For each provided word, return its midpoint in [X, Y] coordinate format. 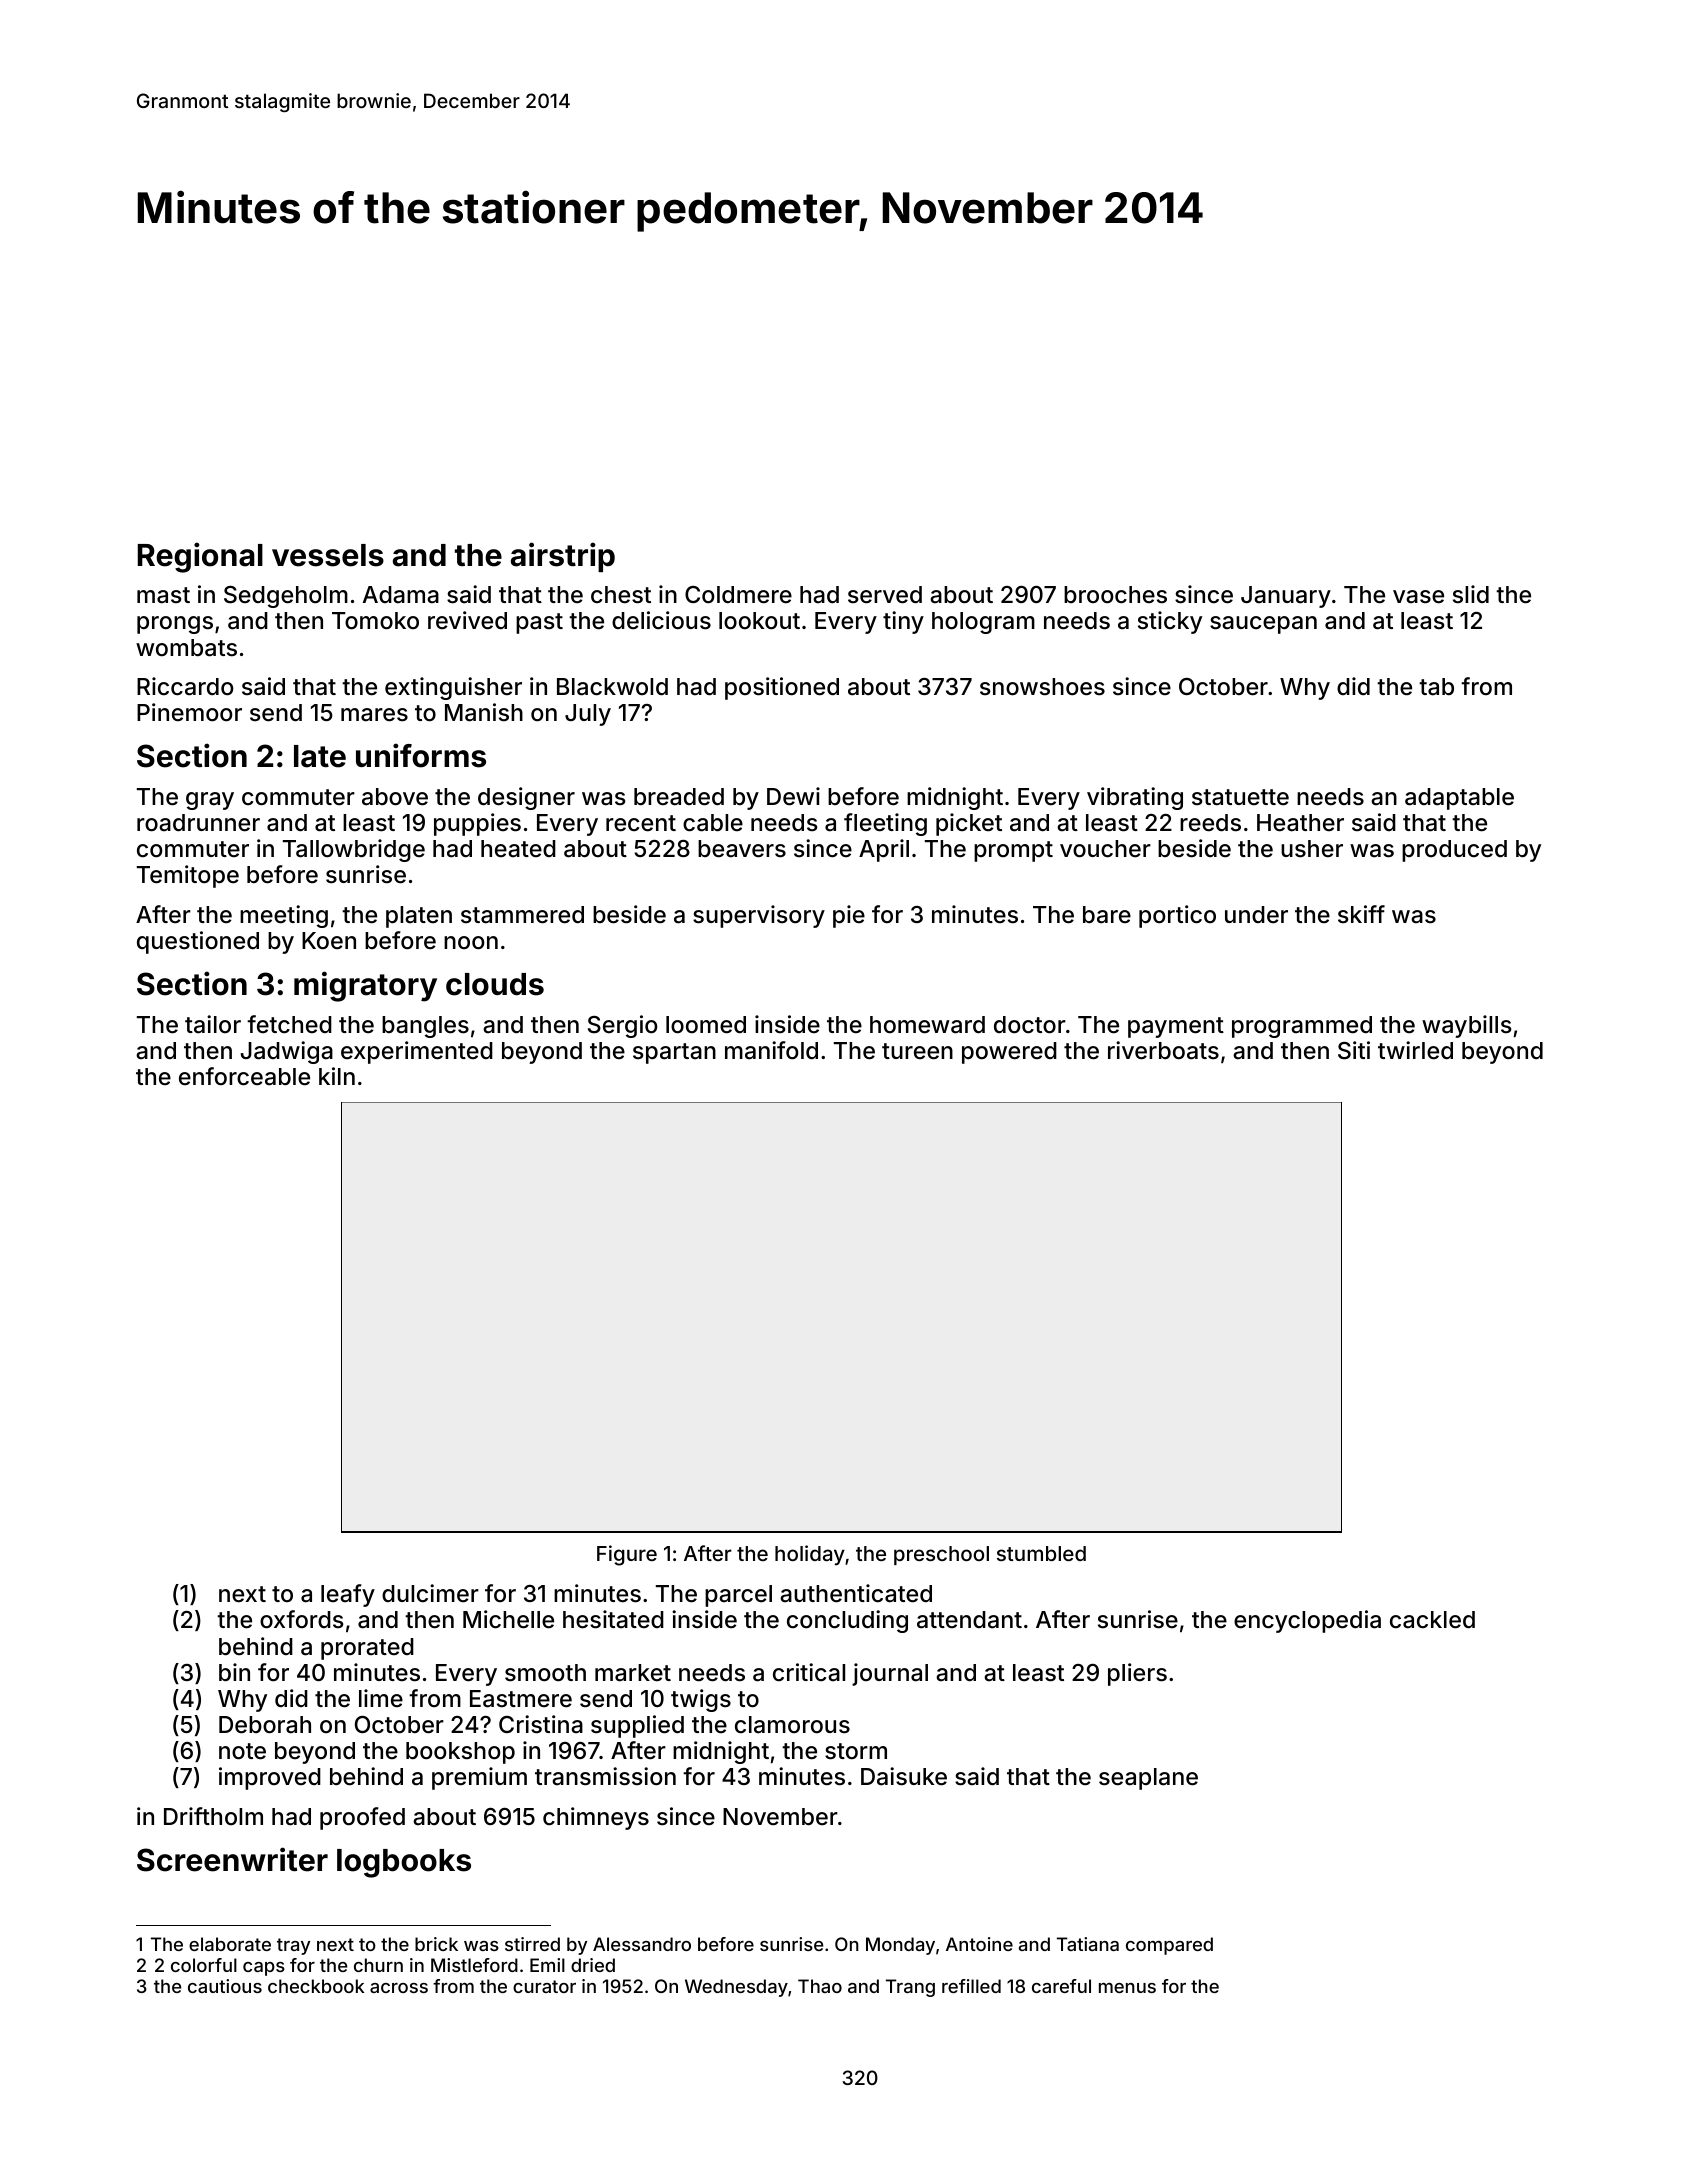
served [885, 595]
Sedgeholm [286, 597]
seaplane [1148, 1779]
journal [890, 1674]
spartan [674, 1053]
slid [1471, 594]
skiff [1361, 914]
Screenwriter [232, 1859]
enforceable [244, 1076]
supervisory [759, 916]
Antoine [979, 1944]
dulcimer [430, 1593]
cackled [1432, 1620]
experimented [417, 1052]
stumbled [1041, 1553]
